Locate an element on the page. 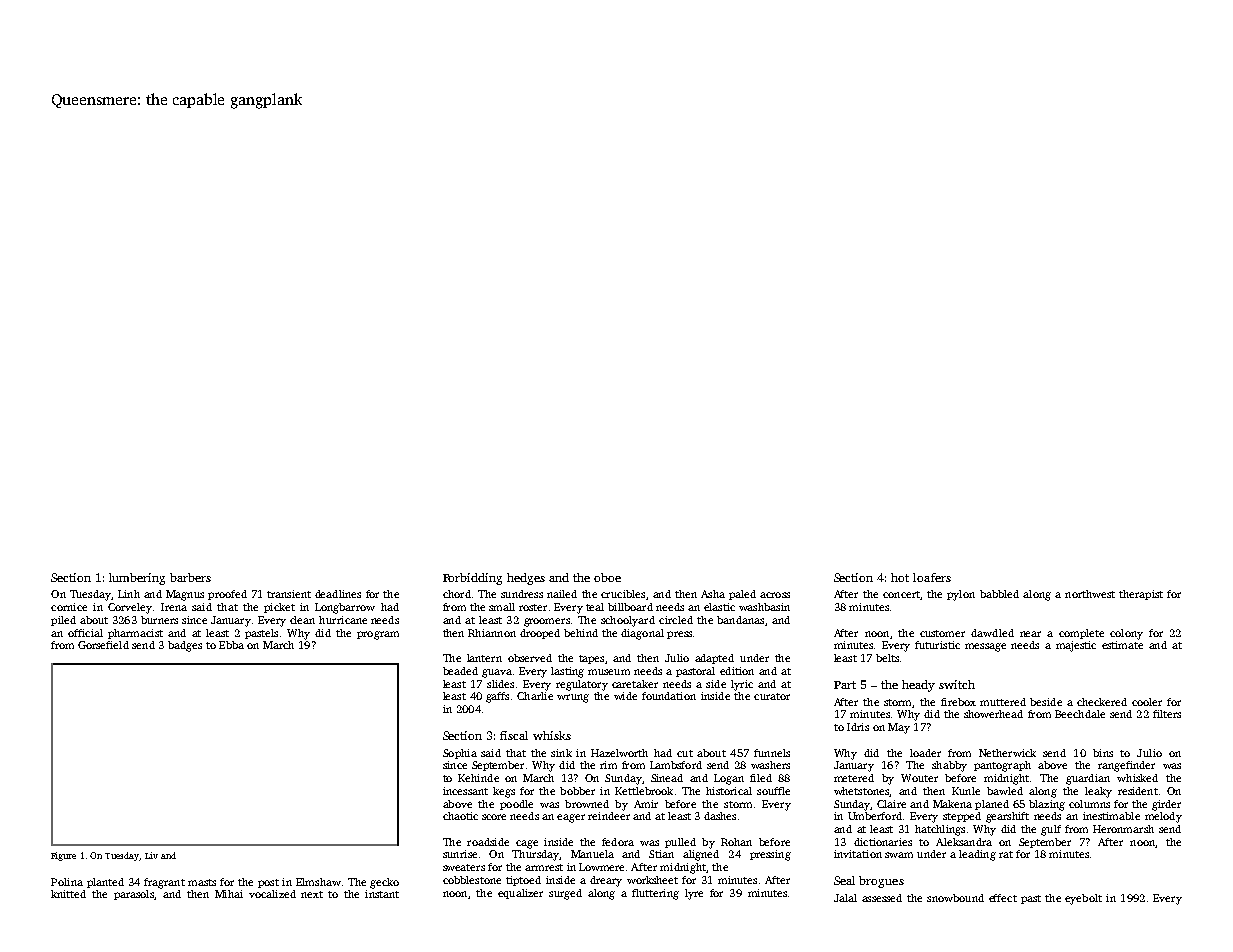  lumbering is located at coordinates (137, 579).
